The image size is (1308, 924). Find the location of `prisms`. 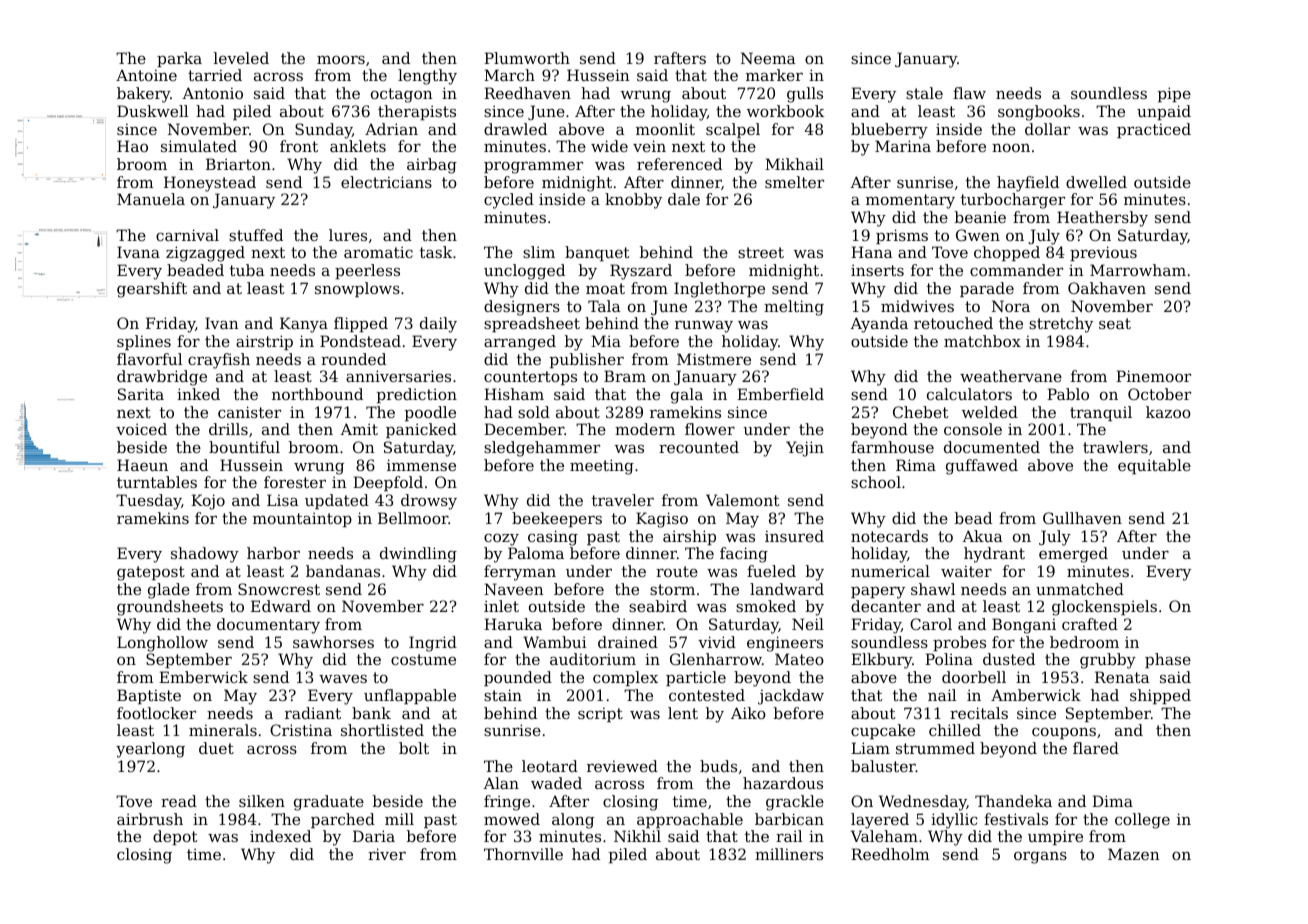

prisms is located at coordinates (902, 236).
